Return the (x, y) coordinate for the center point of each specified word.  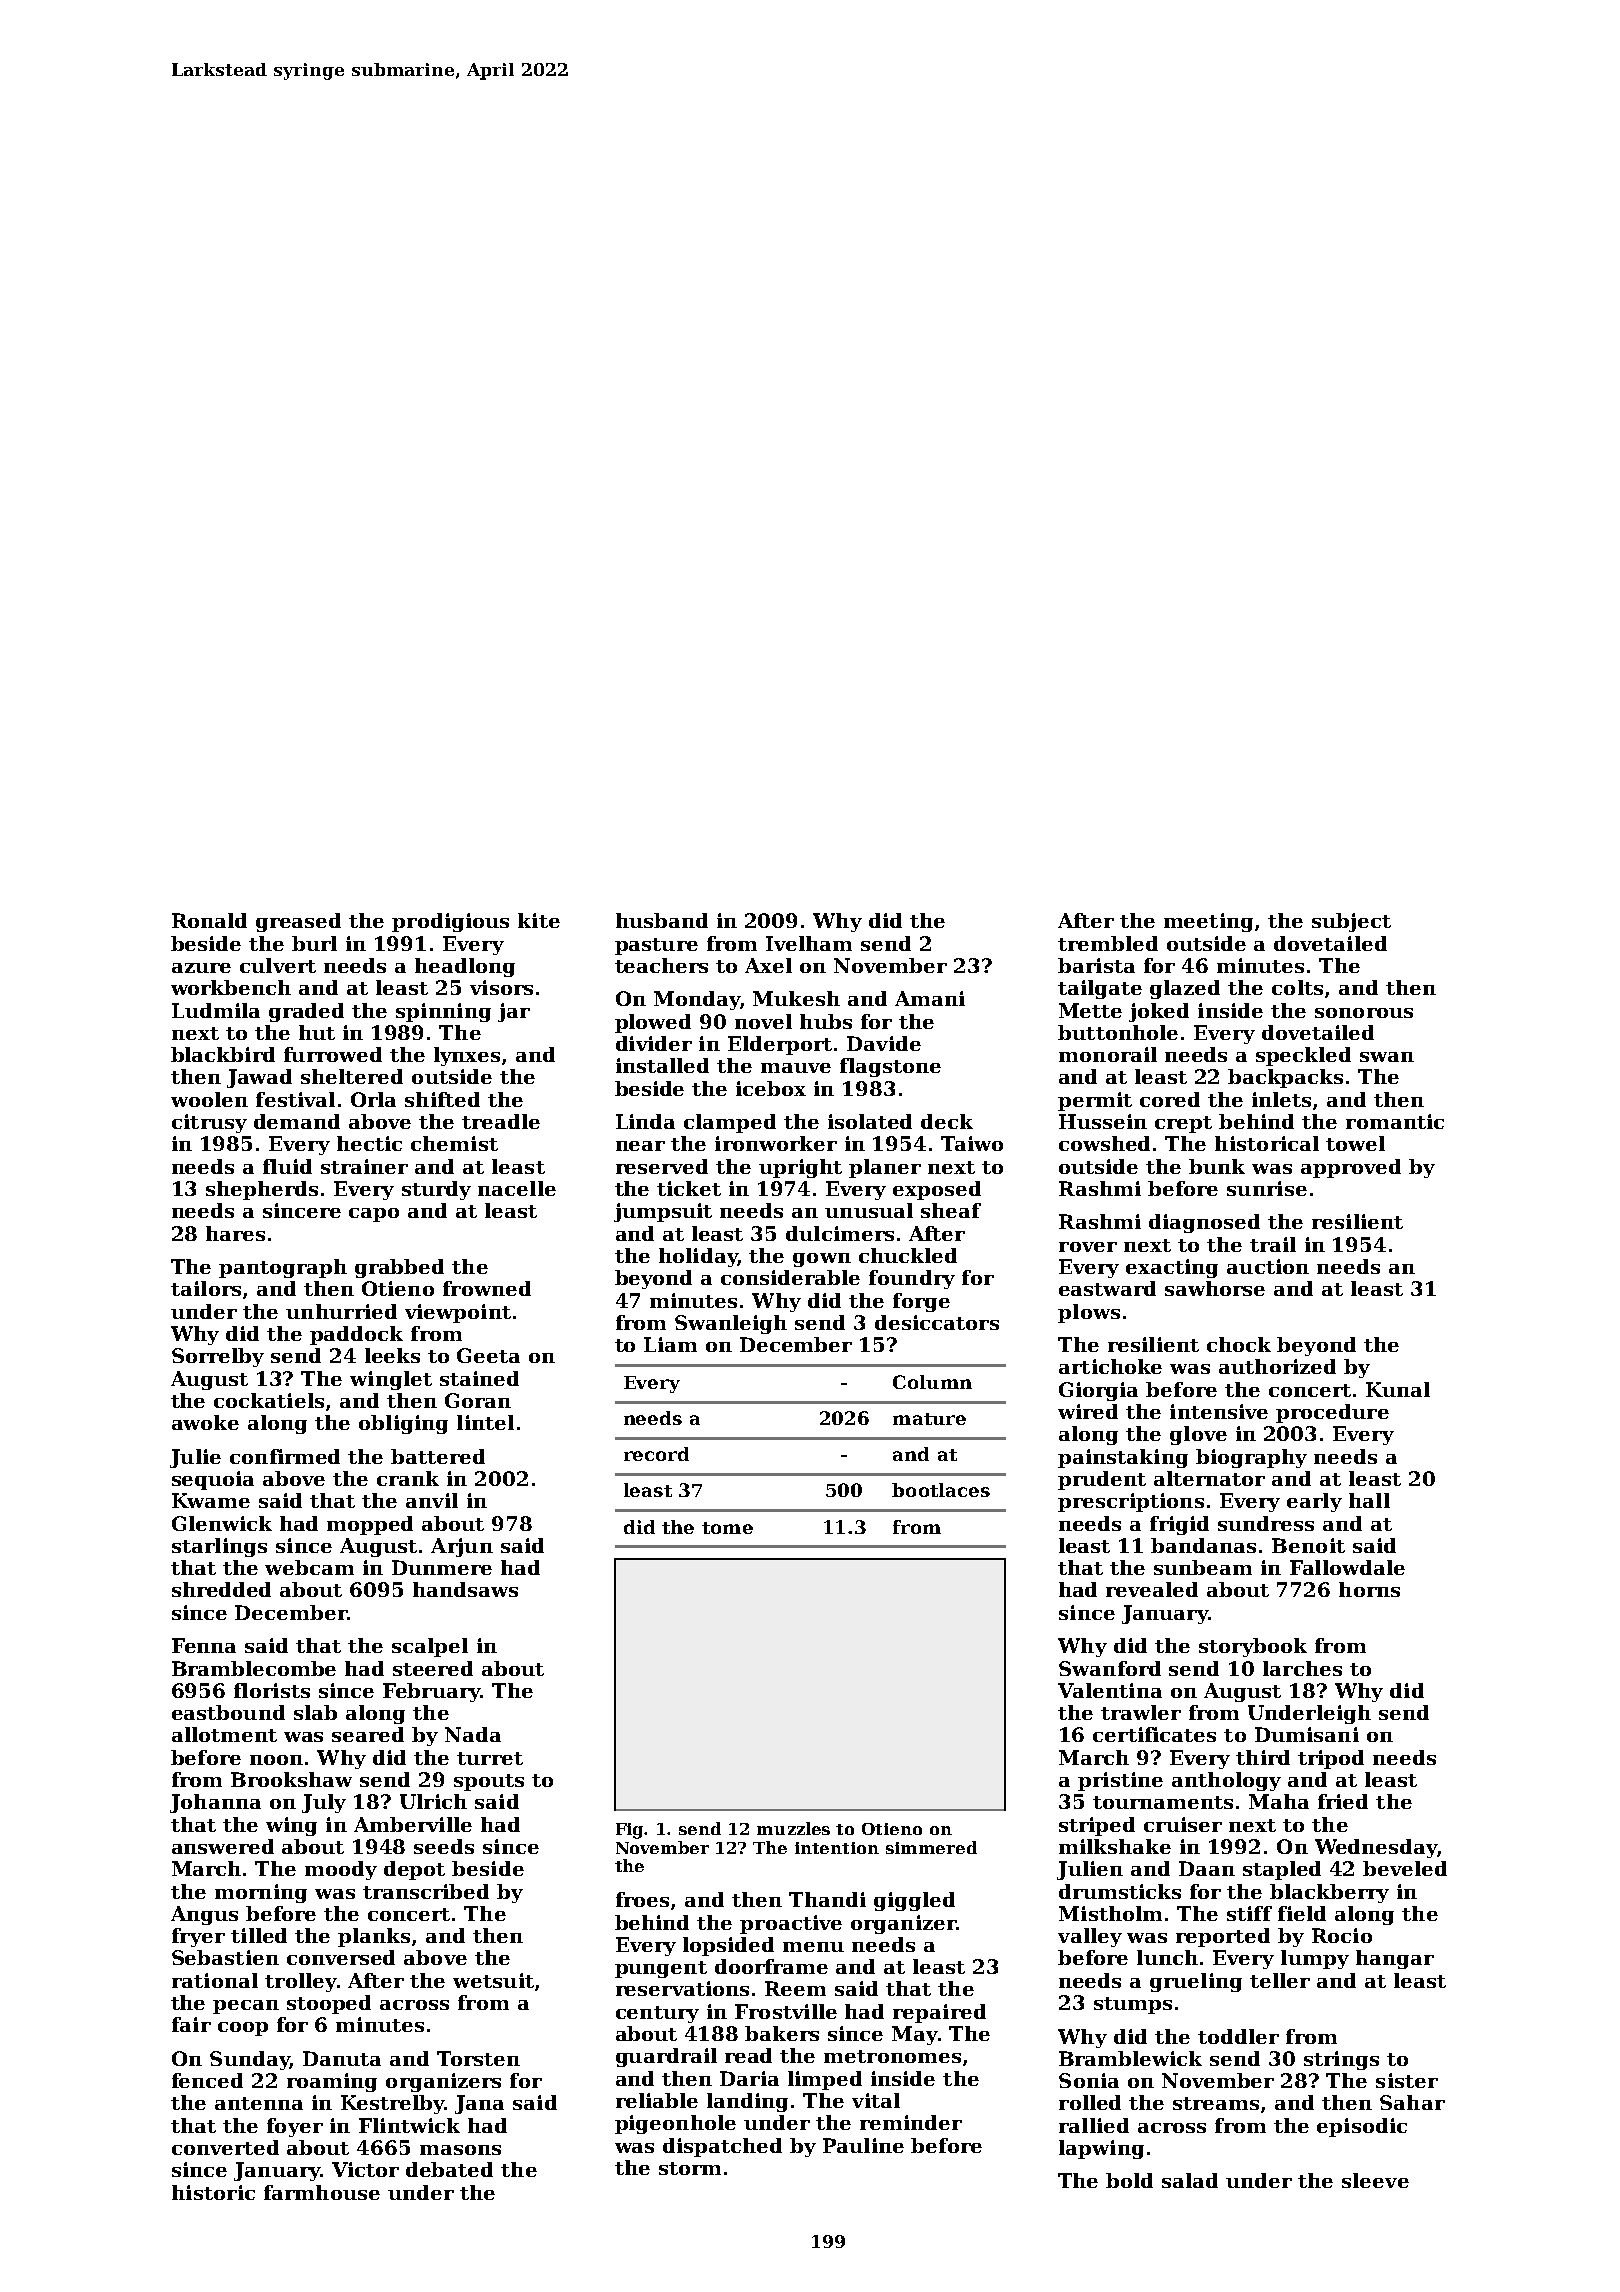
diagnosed (1204, 1223)
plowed (653, 1023)
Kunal (1398, 1389)
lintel (485, 1422)
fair (191, 2024)
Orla (373, 1099)
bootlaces (941, 1490)
